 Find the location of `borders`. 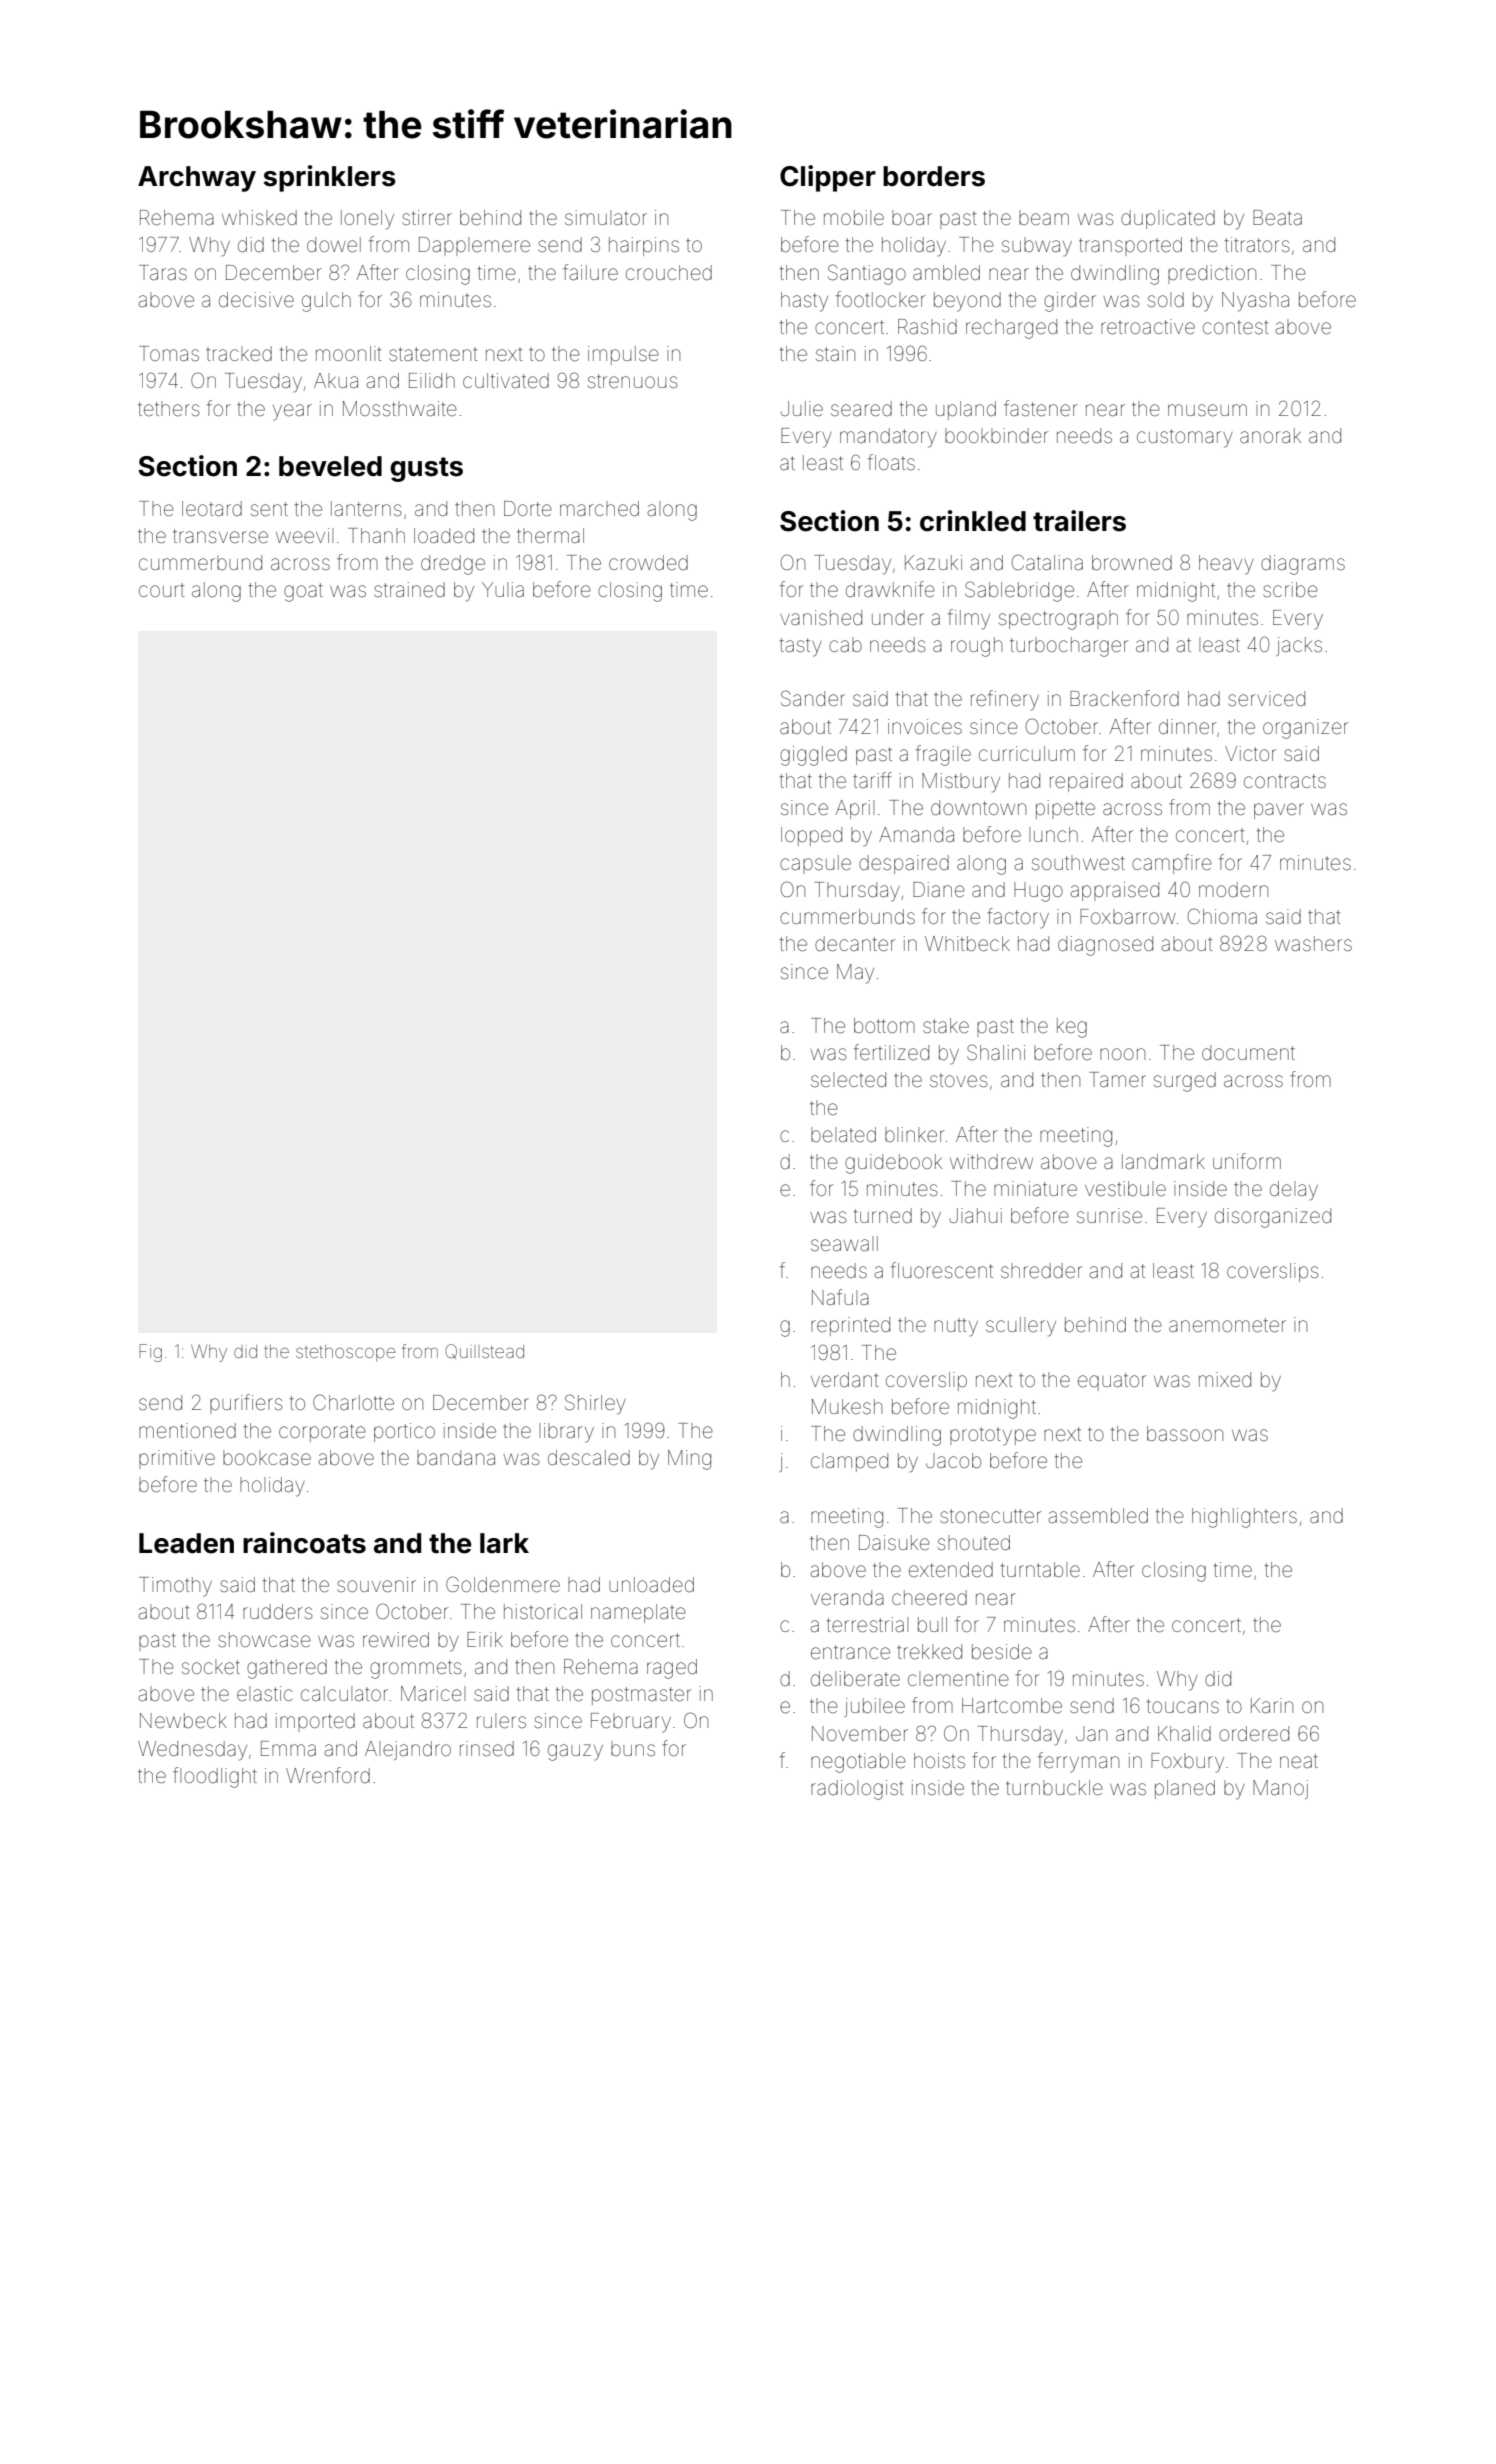

borders is located at coordinates (934, 176).
